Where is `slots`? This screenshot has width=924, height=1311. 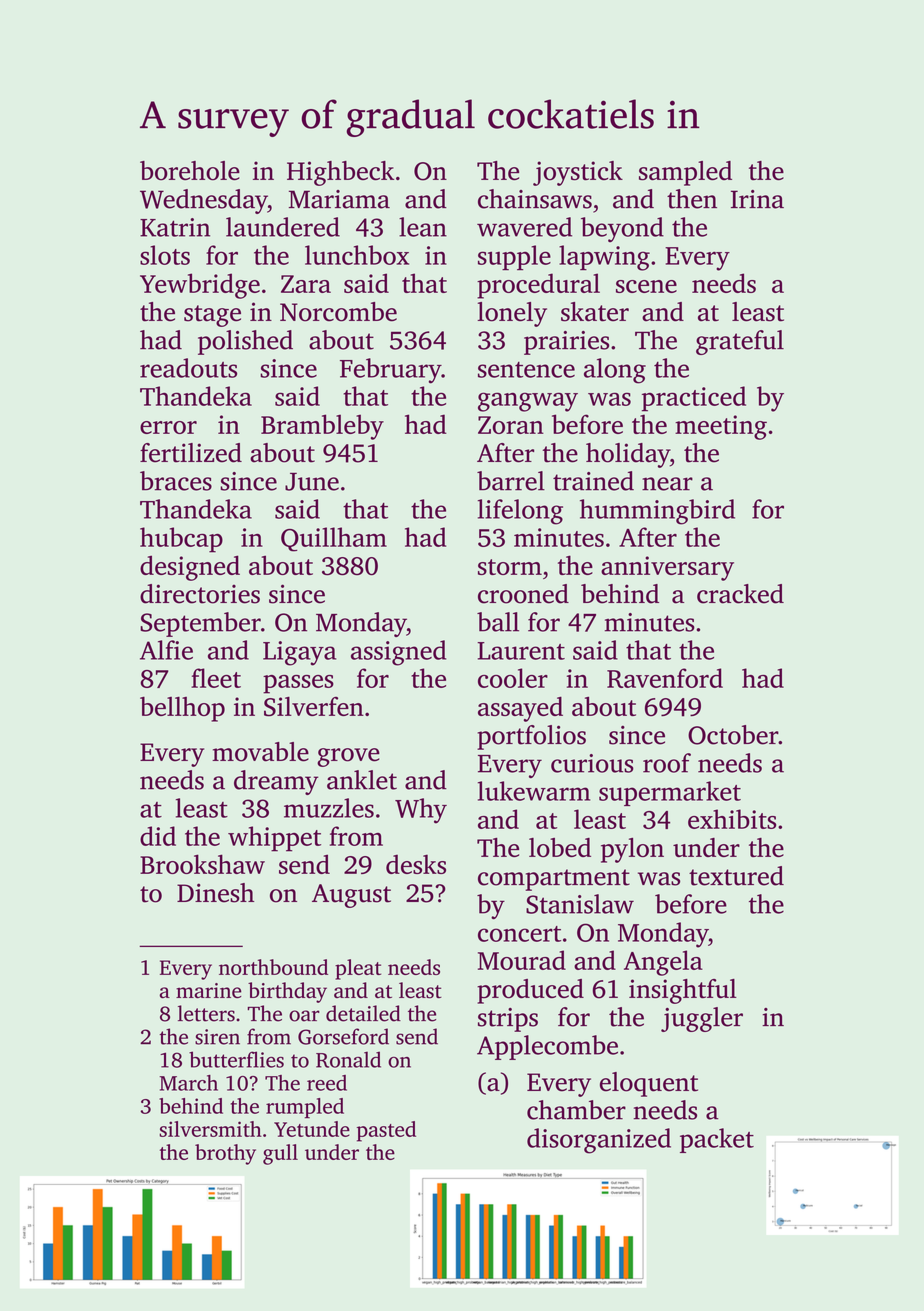 slots is located at coordinates (165, 255).
